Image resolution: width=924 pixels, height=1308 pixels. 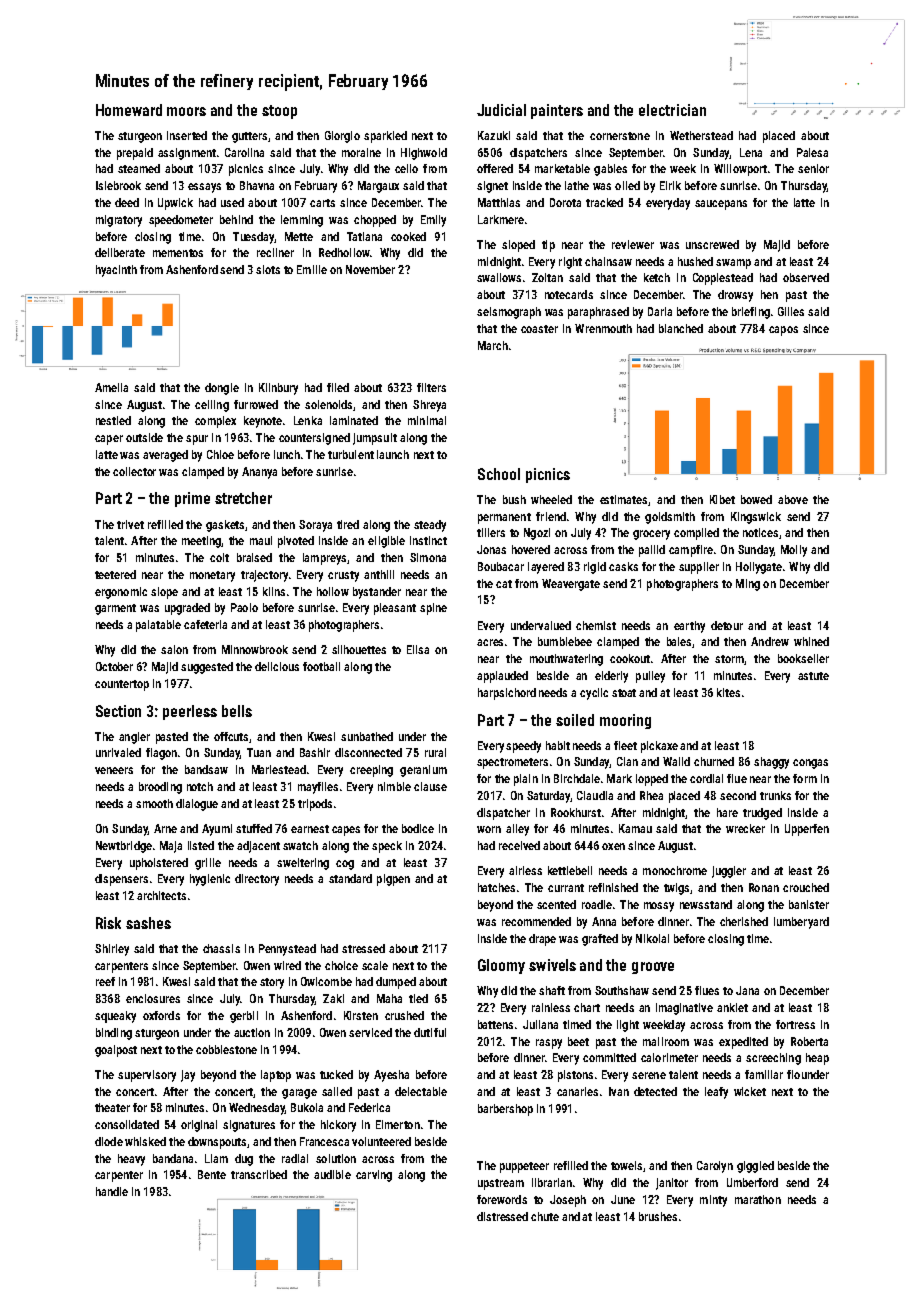 I want to click on handle, so click(x=112, y=1191).
